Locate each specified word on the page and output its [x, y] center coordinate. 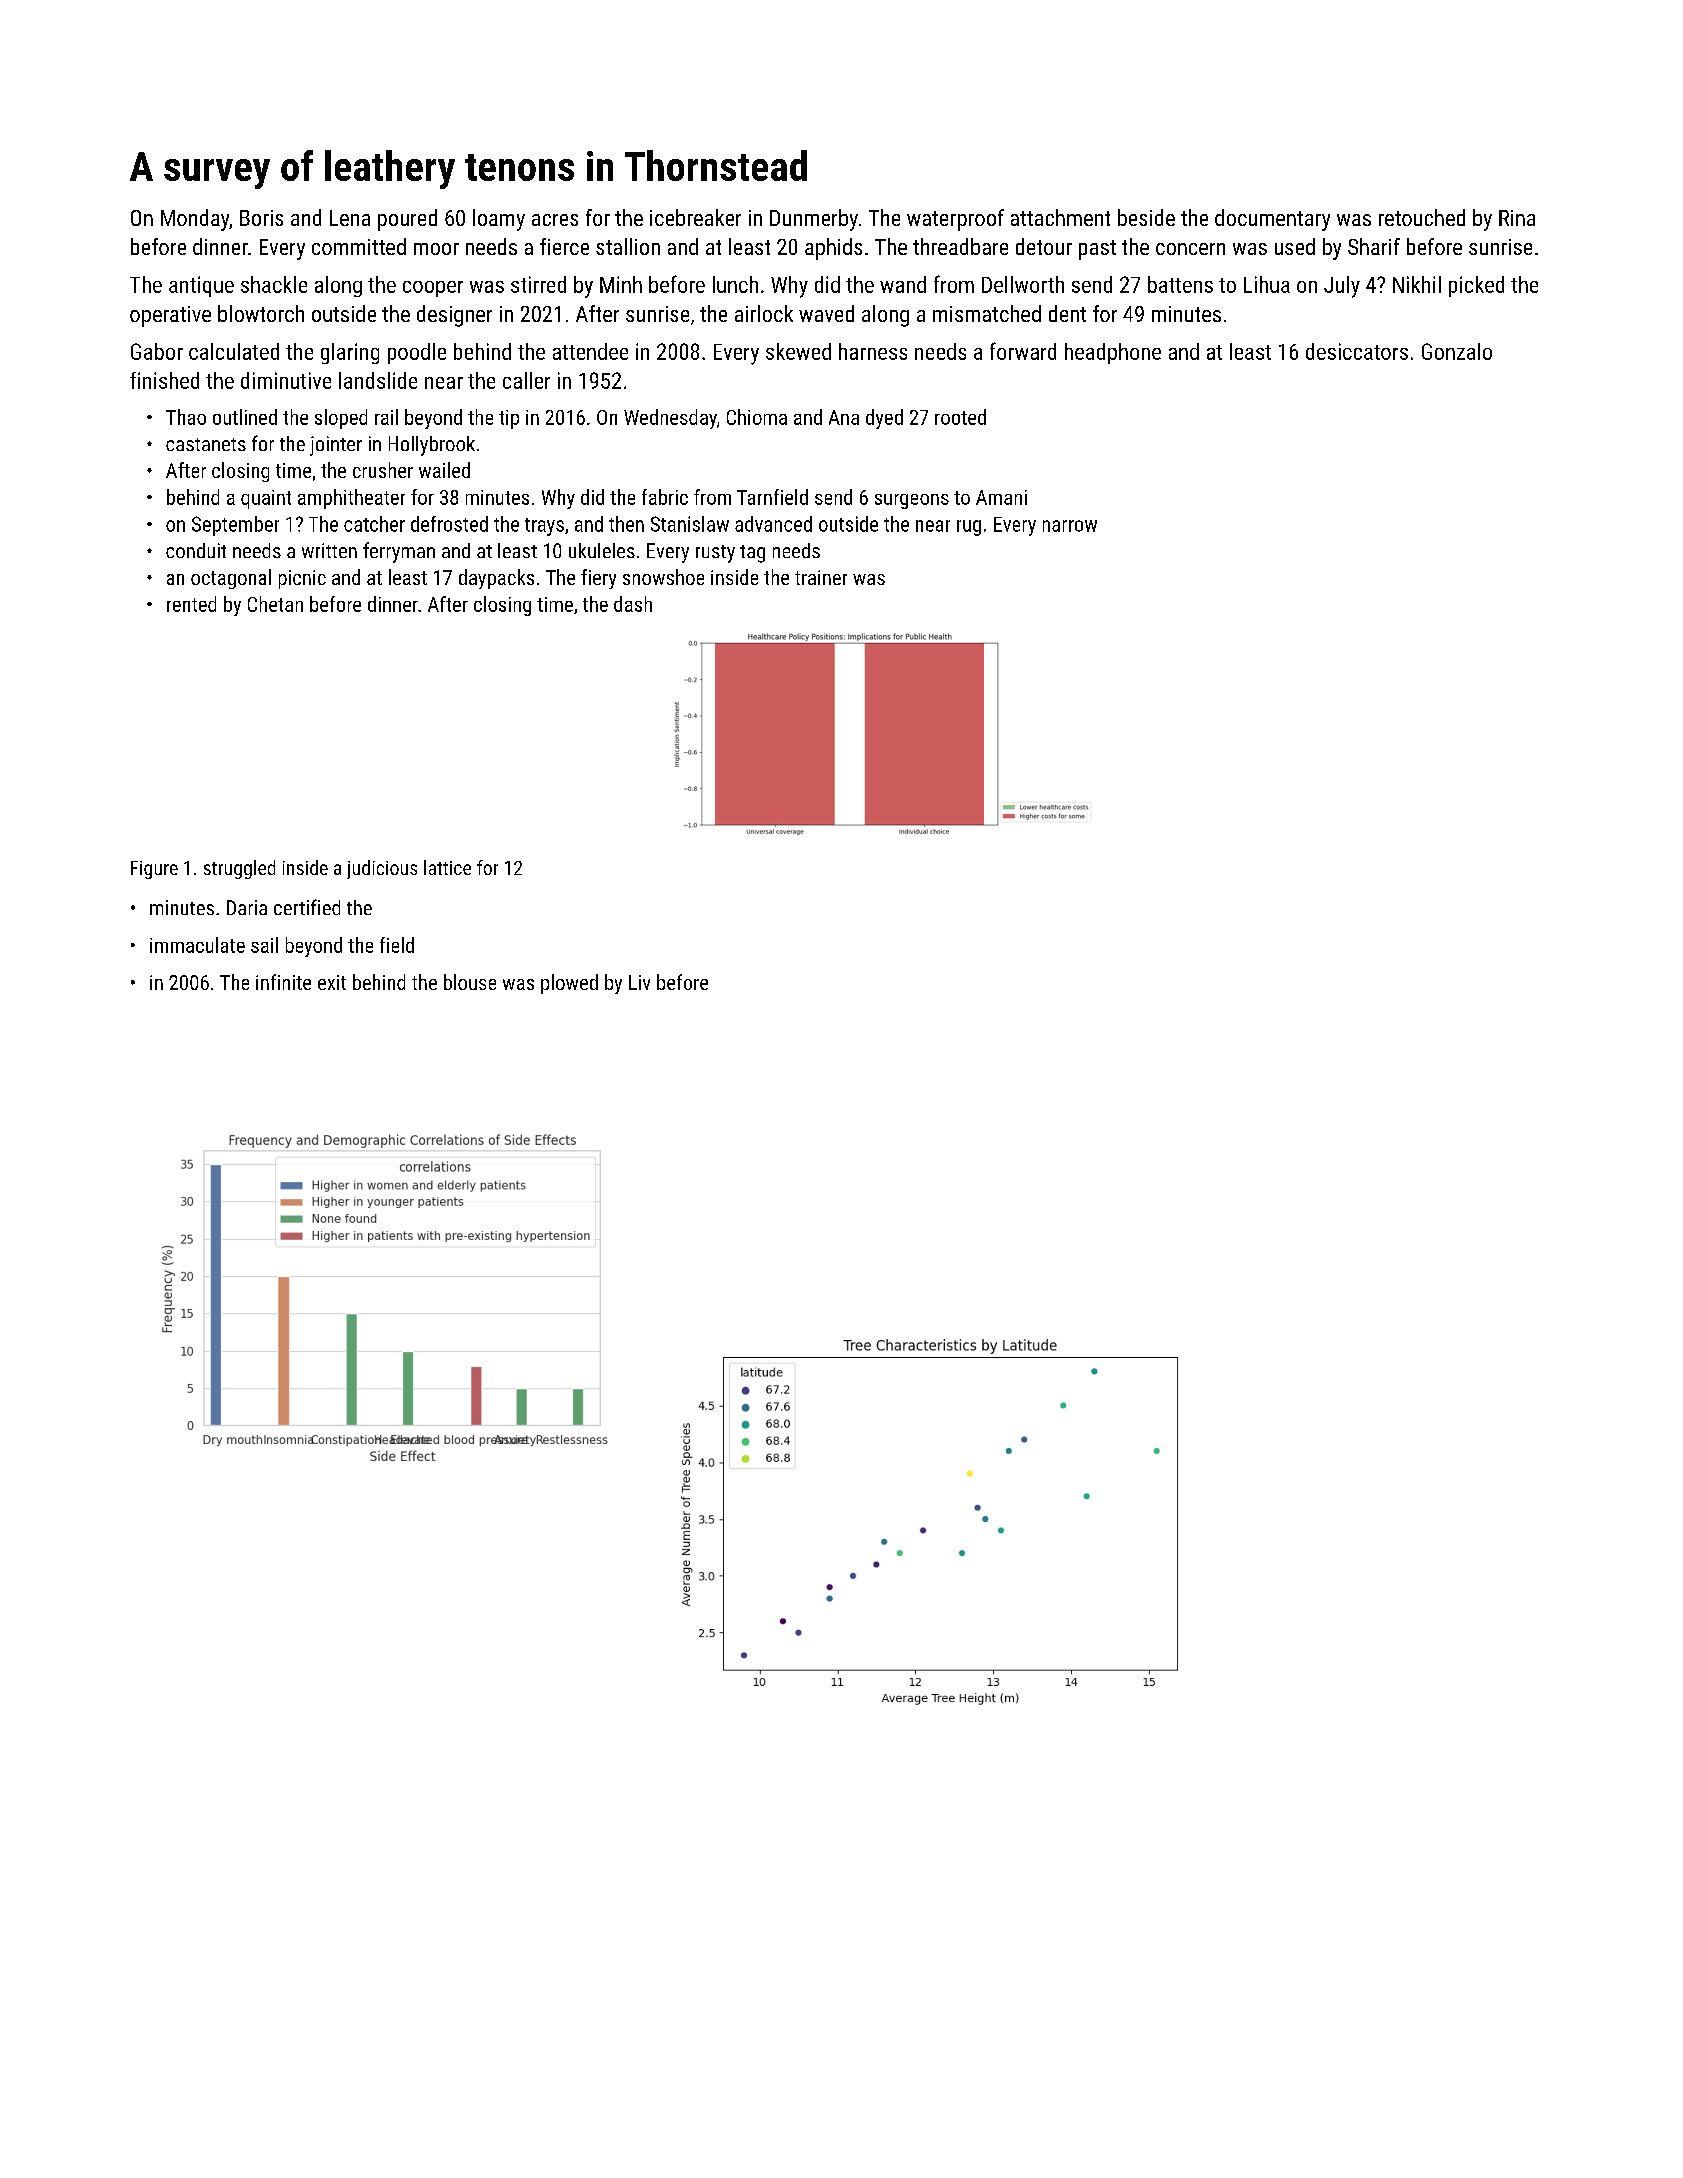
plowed [569, 984]
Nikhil [1417, 284]
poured [407, 220]
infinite [283, 982]
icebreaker [695, 217]
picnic [302, 579]
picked [1476, 286]
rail [386, 417]
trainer [821, 577]
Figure [154, 870]
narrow [1070, 526]
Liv [639, 982]
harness [873, 351]
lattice [447, 867]
